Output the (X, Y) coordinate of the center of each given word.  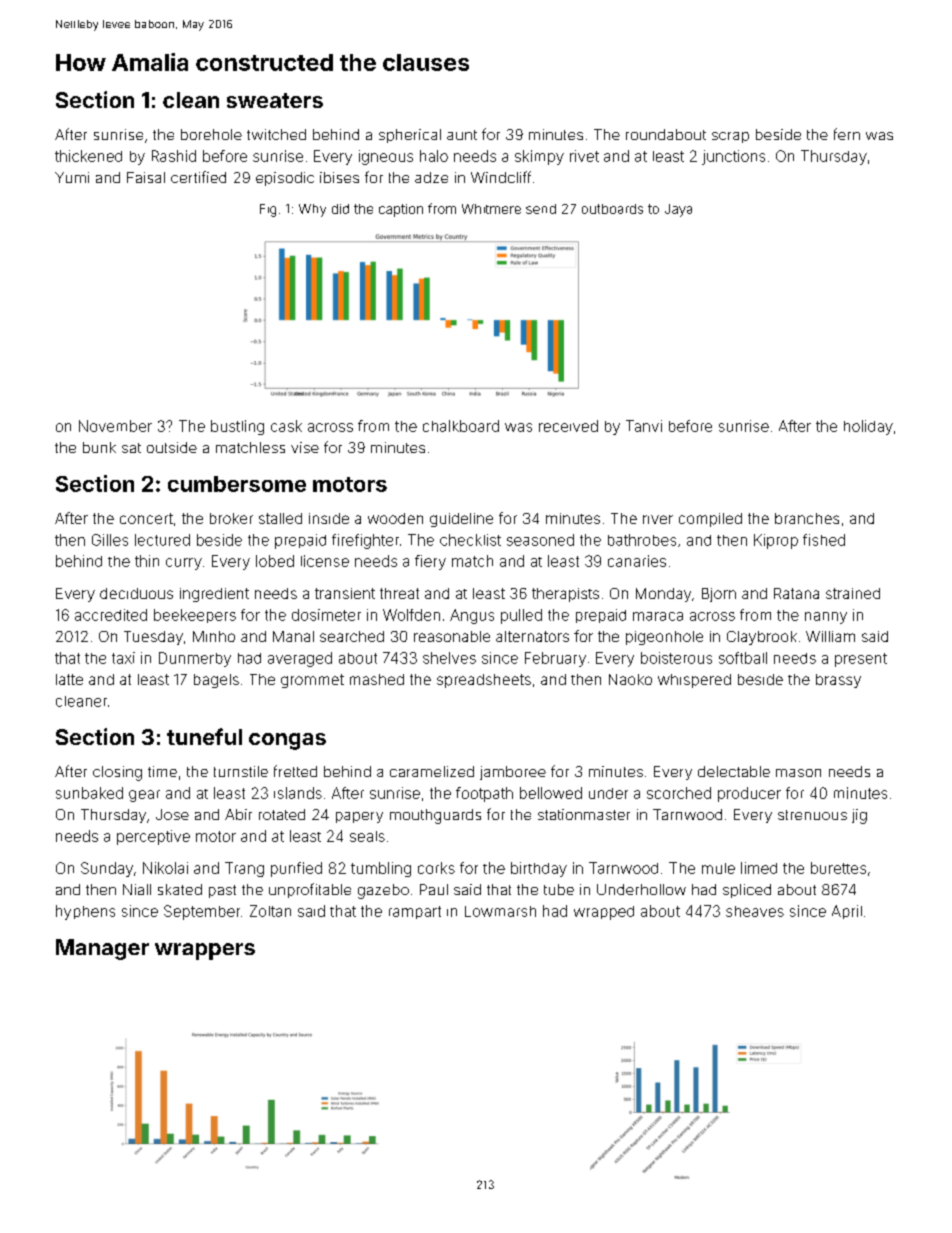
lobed (275, 561)
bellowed (551, 793)
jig (859, 816)
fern (847, 134)
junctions (733, 157)
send (541, 209)
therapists (565, 595)
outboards (612, 209)
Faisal (146, 177)
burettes (838, 868)
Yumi (72, 177)
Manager (102, 949)
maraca (658, 616)
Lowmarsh (500, 911)
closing (117, 773)
